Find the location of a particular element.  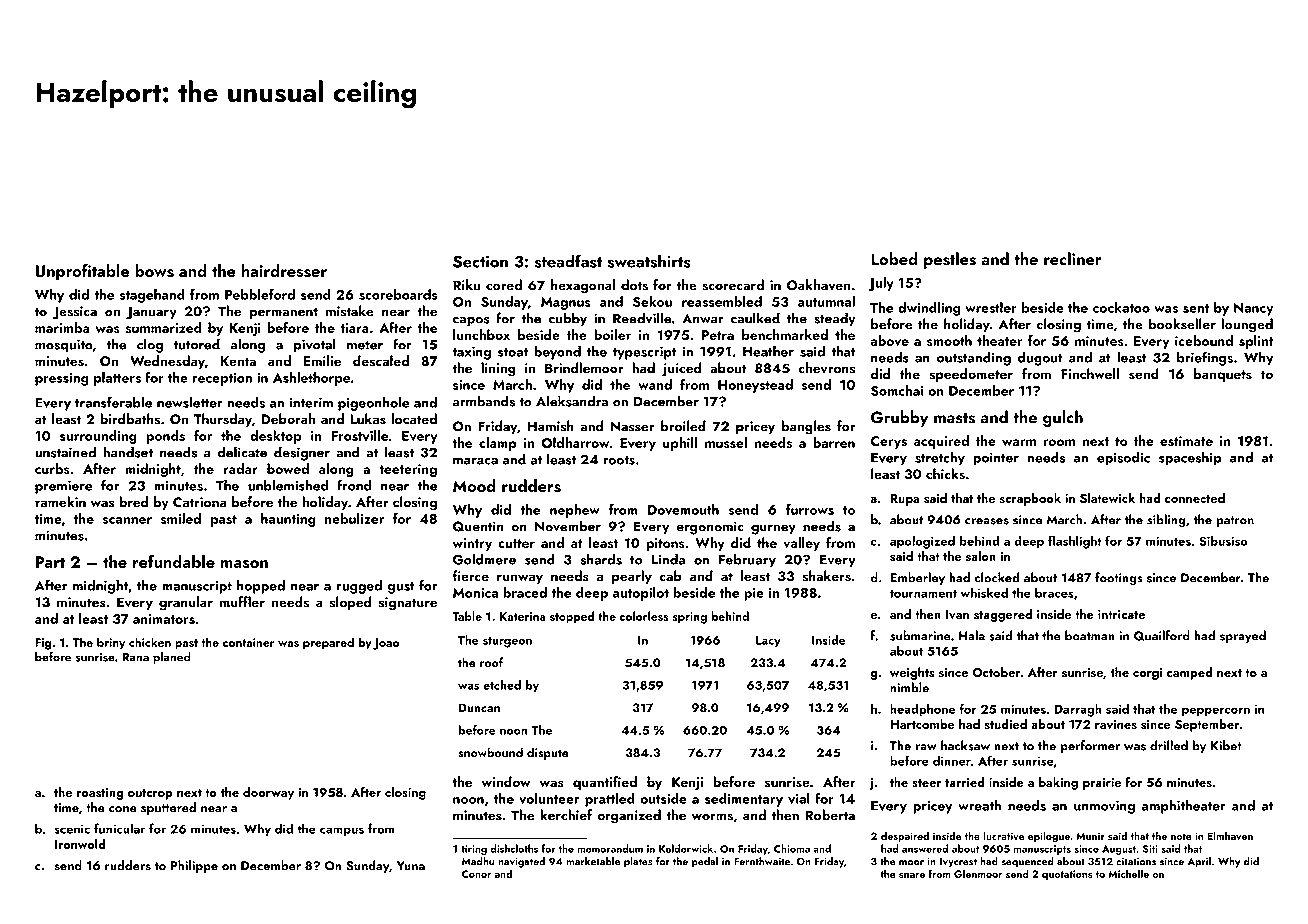

sweatshirts is located at coordinates (649, 261).
